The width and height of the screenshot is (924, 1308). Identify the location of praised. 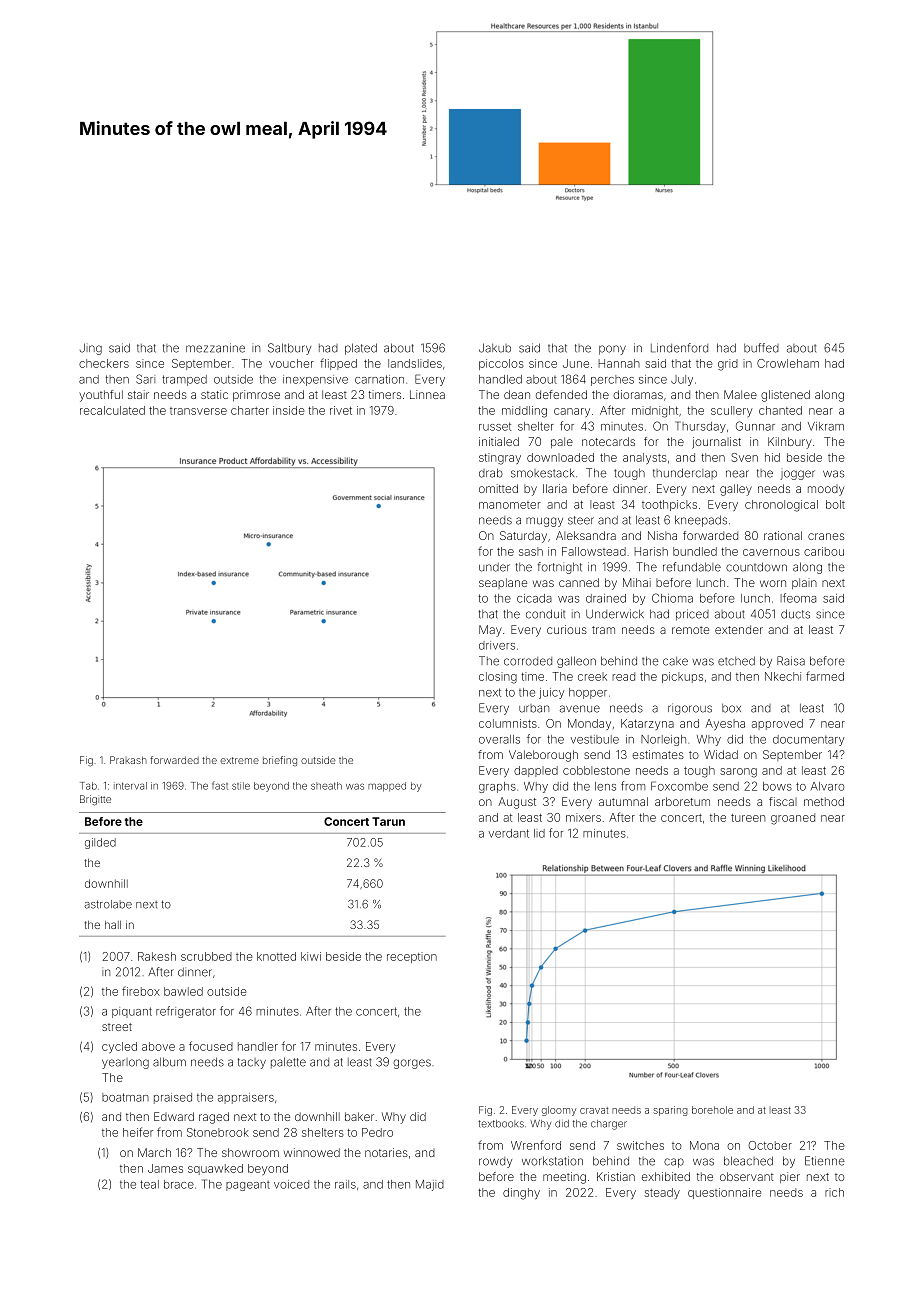
(173, 1098).
